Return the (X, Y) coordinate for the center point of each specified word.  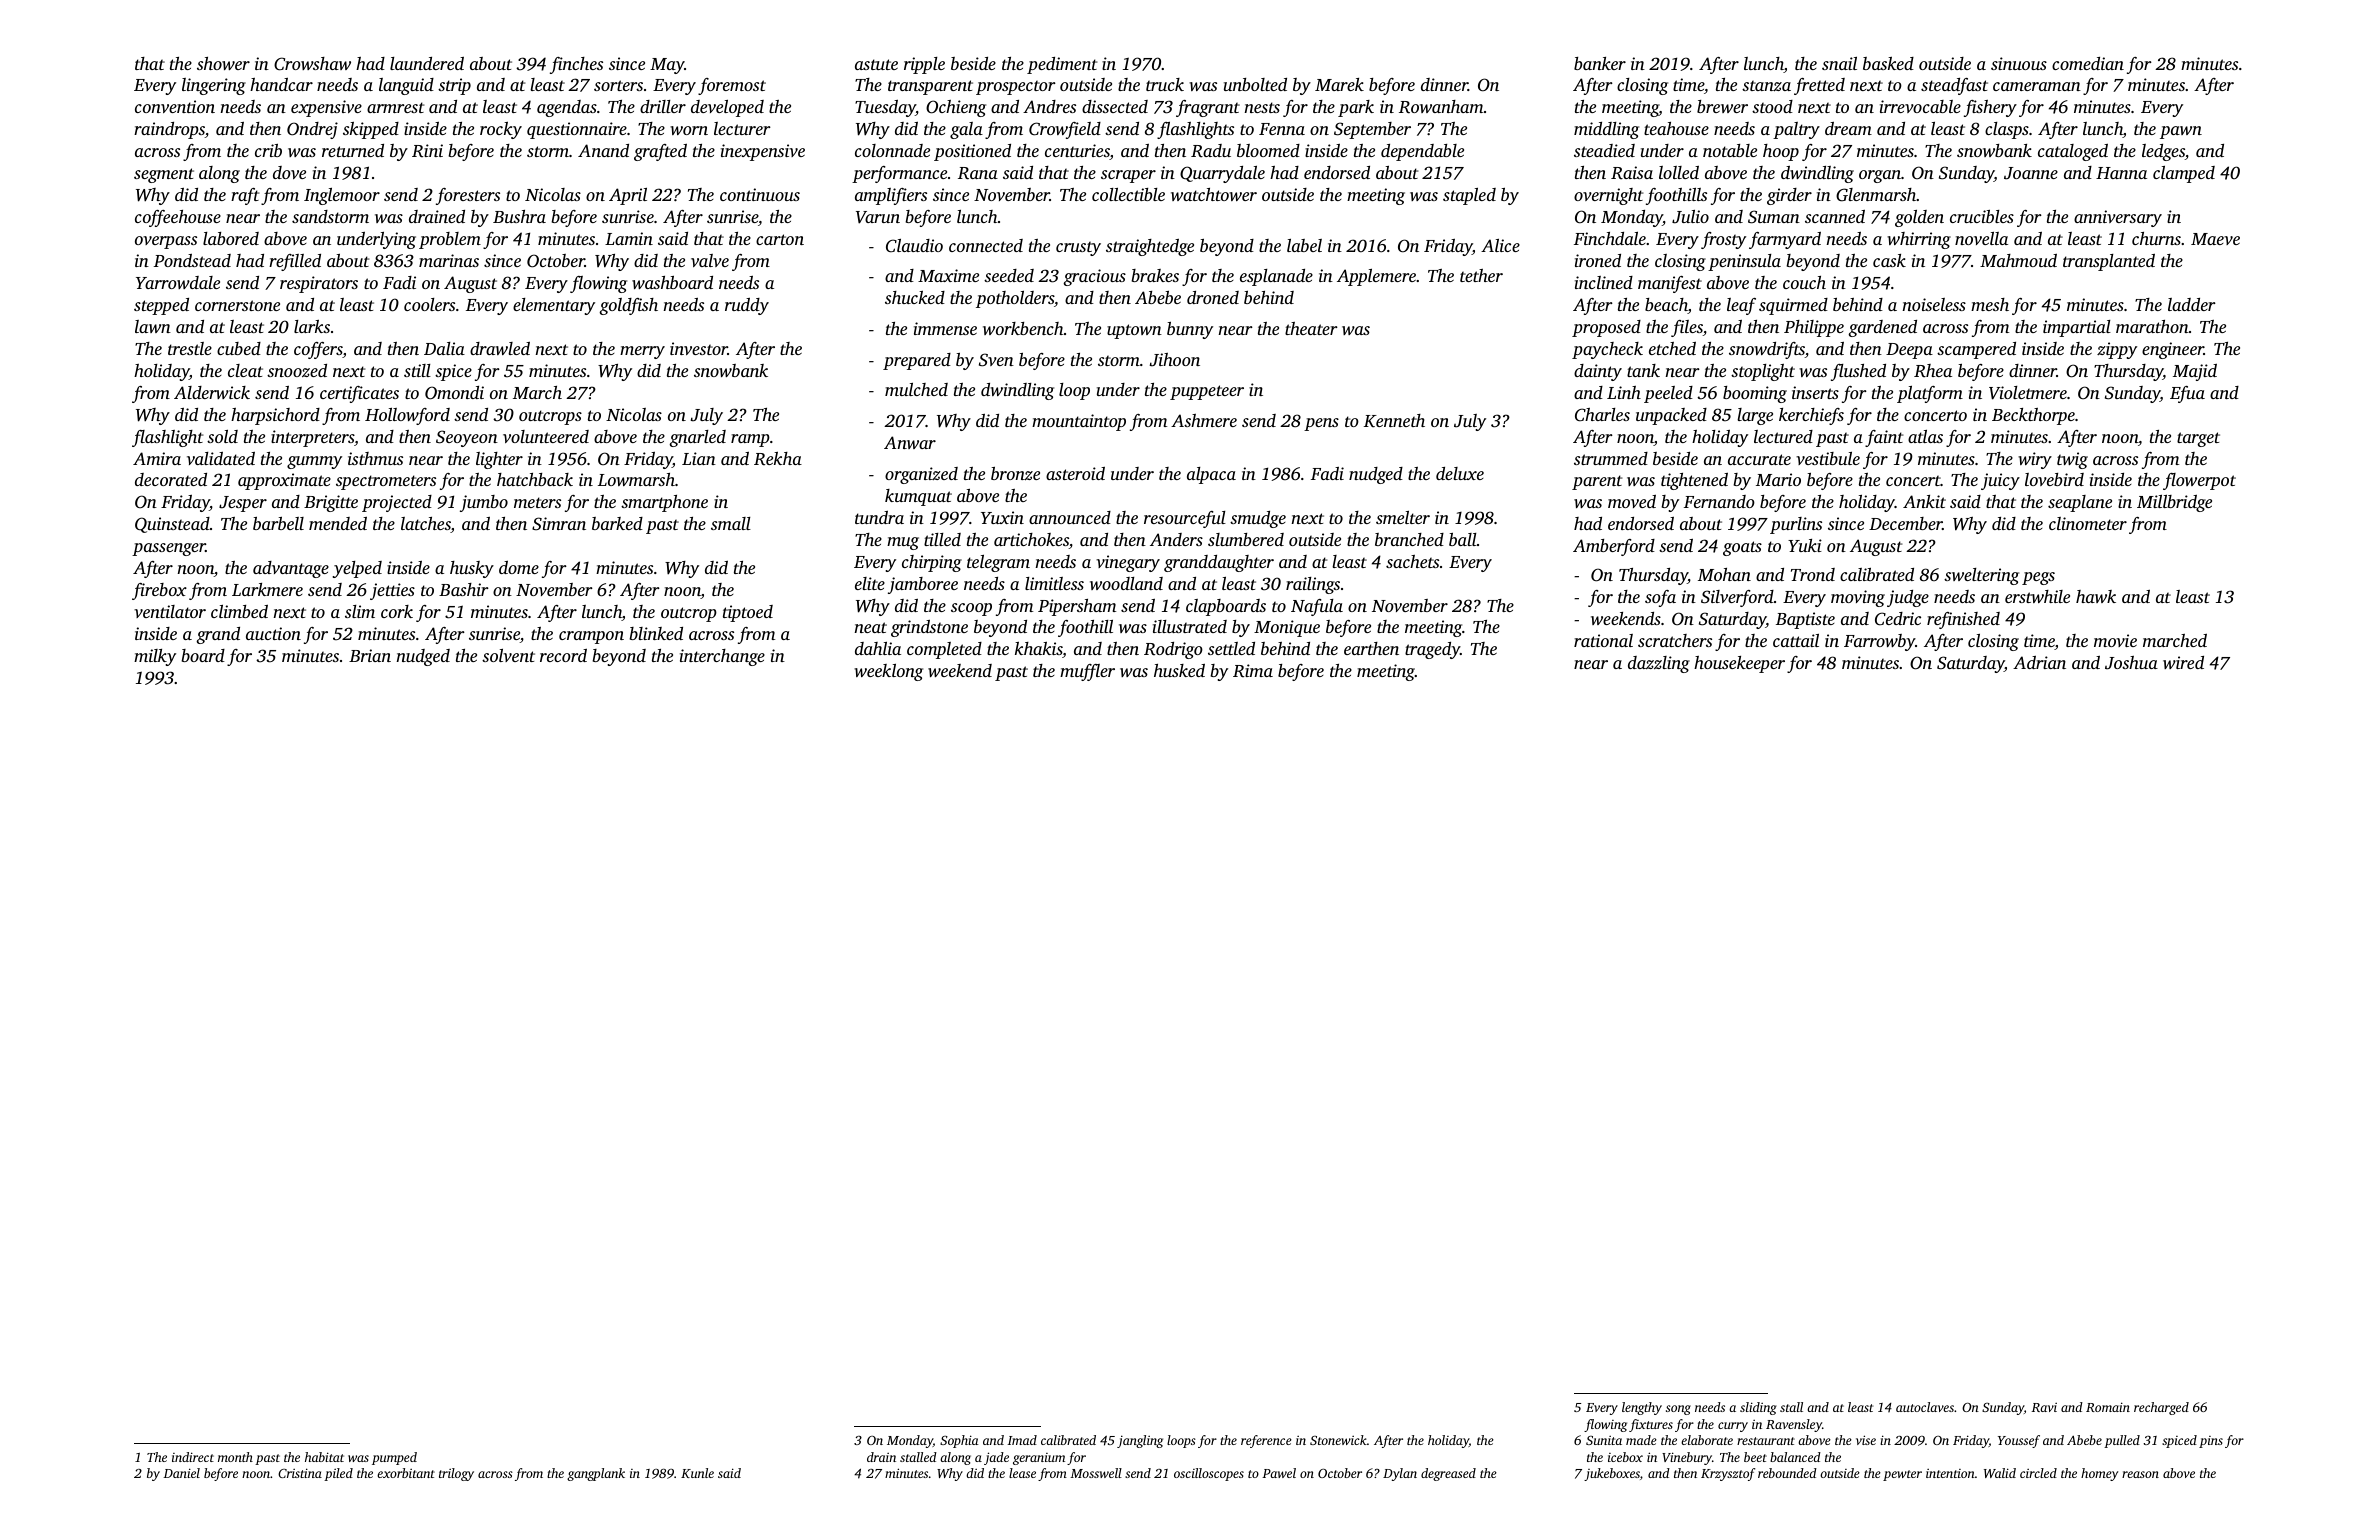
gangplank (596, 1474)
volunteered (546, 436)
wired (2183, 662)
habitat (324, 1457)
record (563, 655)
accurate (1759, 459)
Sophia (959, 1441)
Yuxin (1002, 517)
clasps (2007, 130)
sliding (1758, 1408)
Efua (2187, 394)
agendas (567, 108)
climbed (239, 611)
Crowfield (1065, 130)
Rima (1253, 670)
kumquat (918, 497)
